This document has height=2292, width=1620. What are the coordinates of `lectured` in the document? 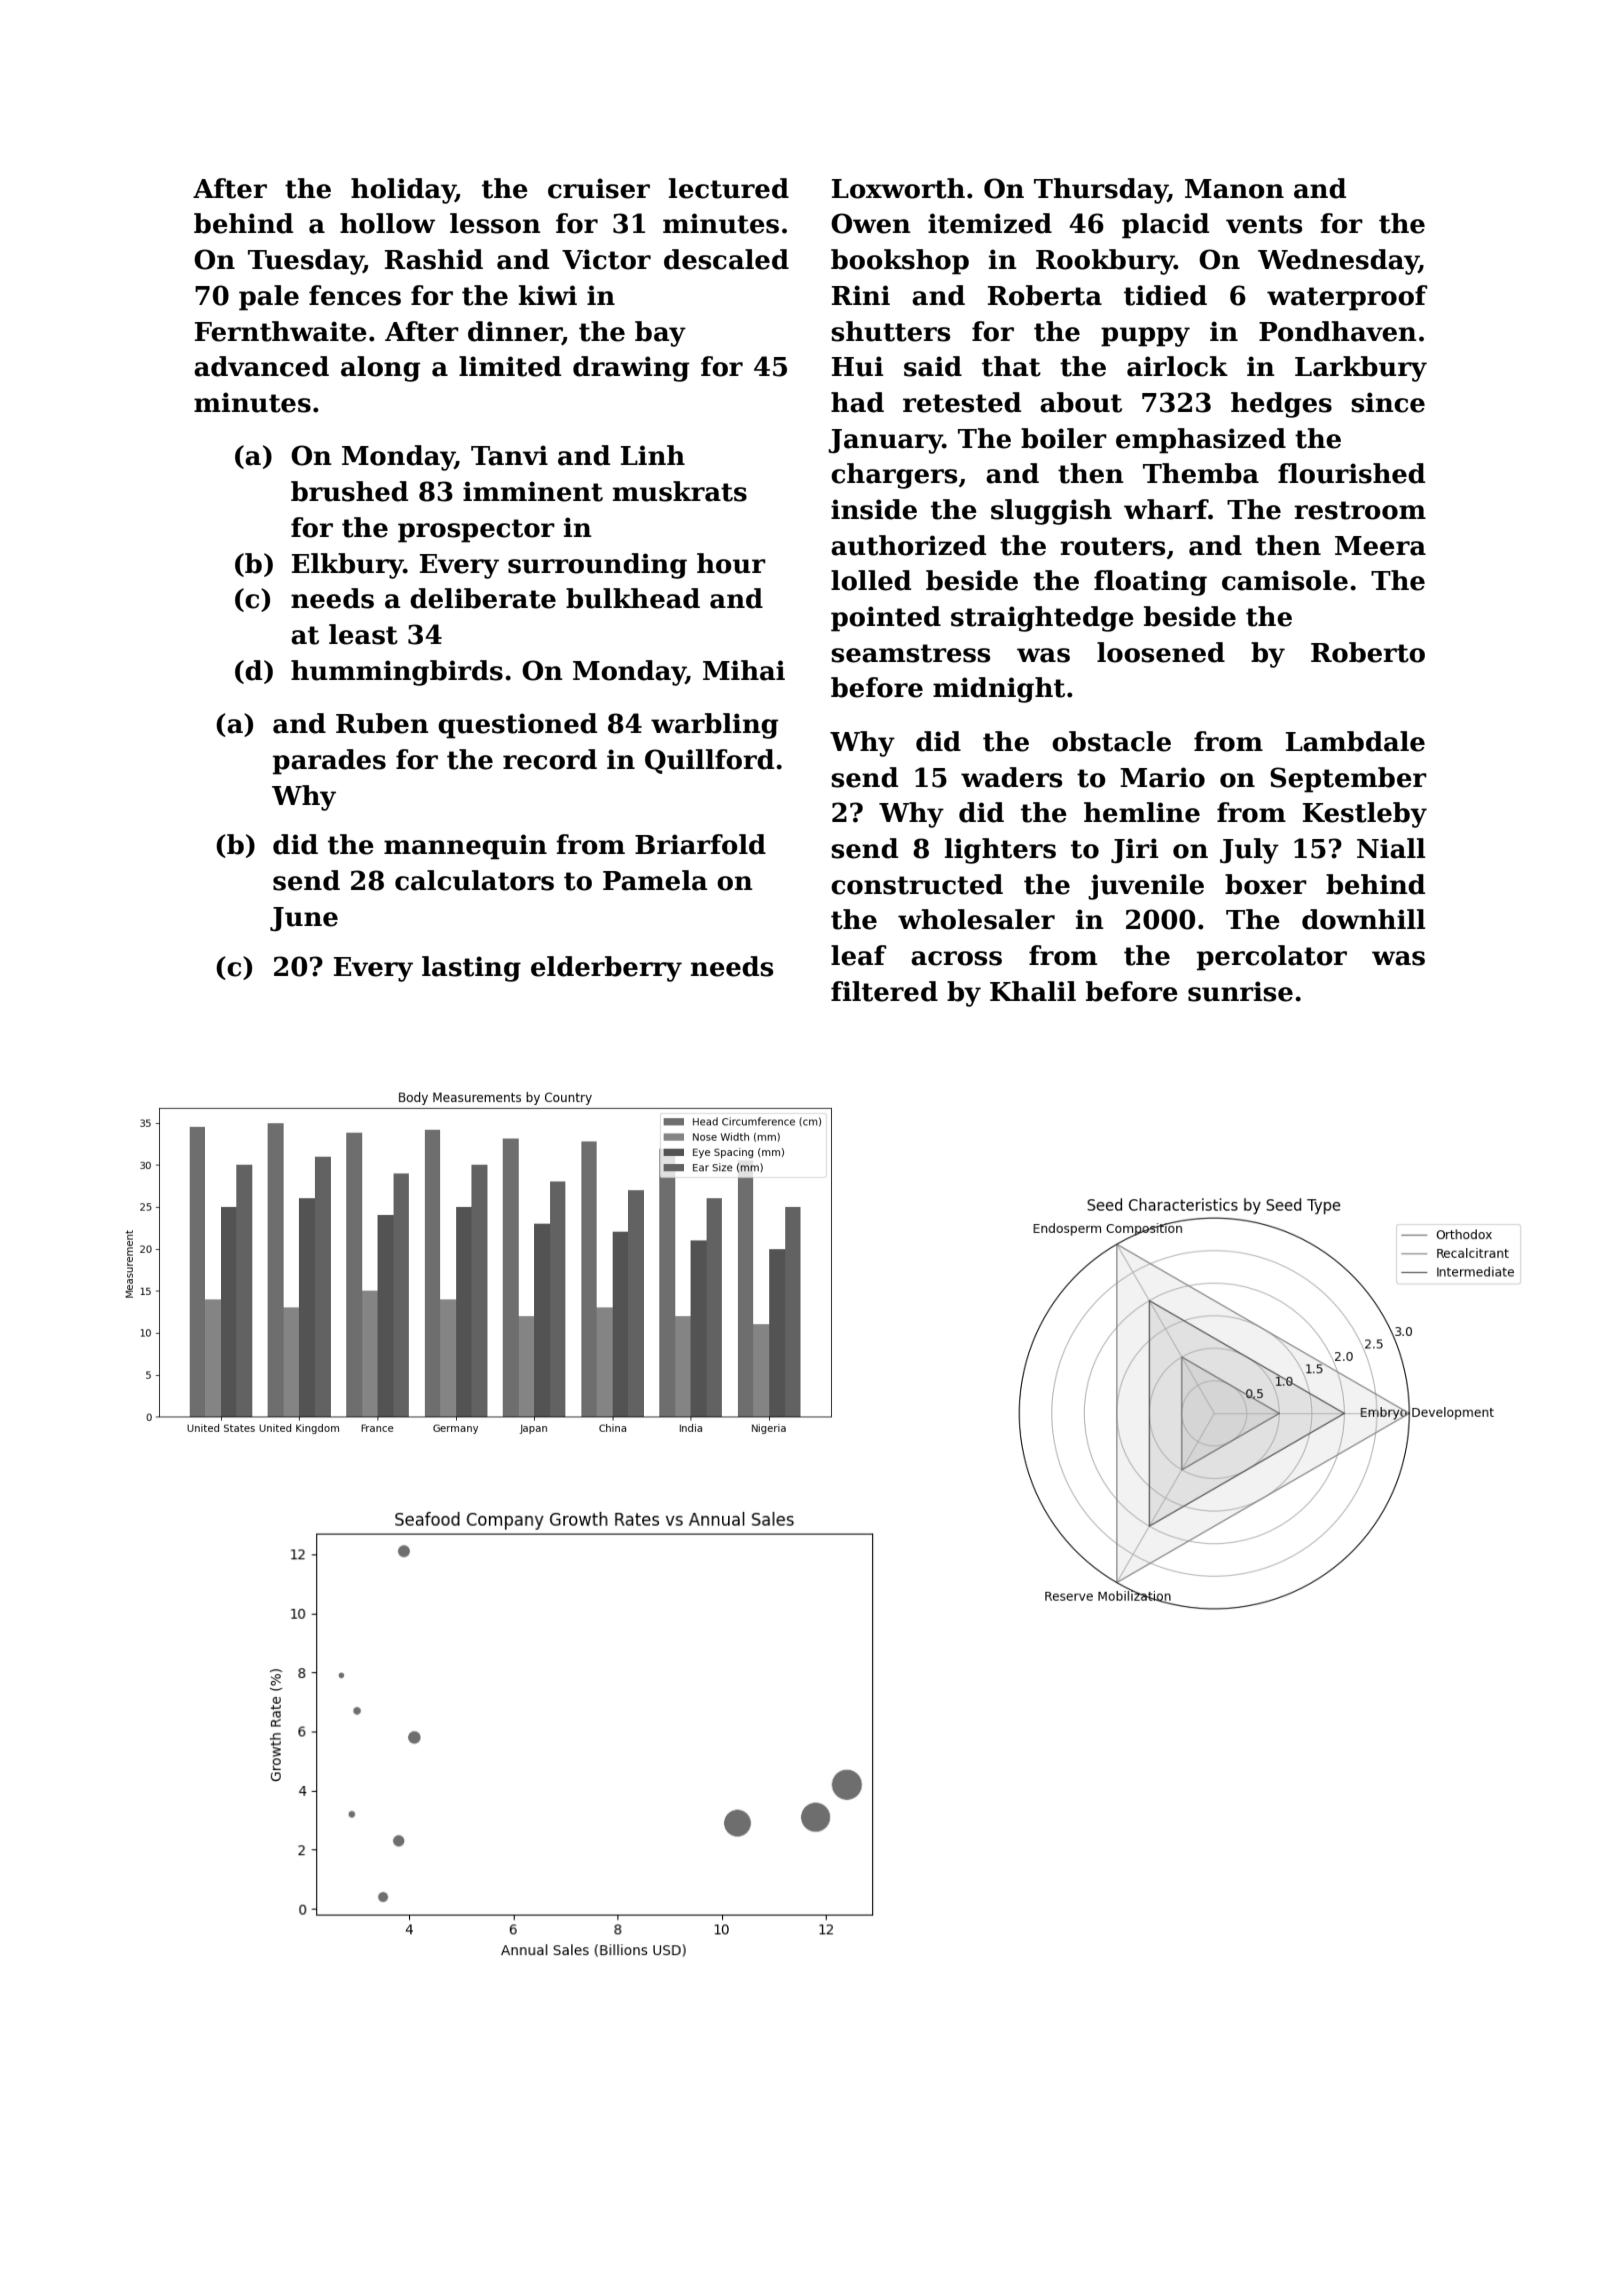 It's located at (729, 188).
